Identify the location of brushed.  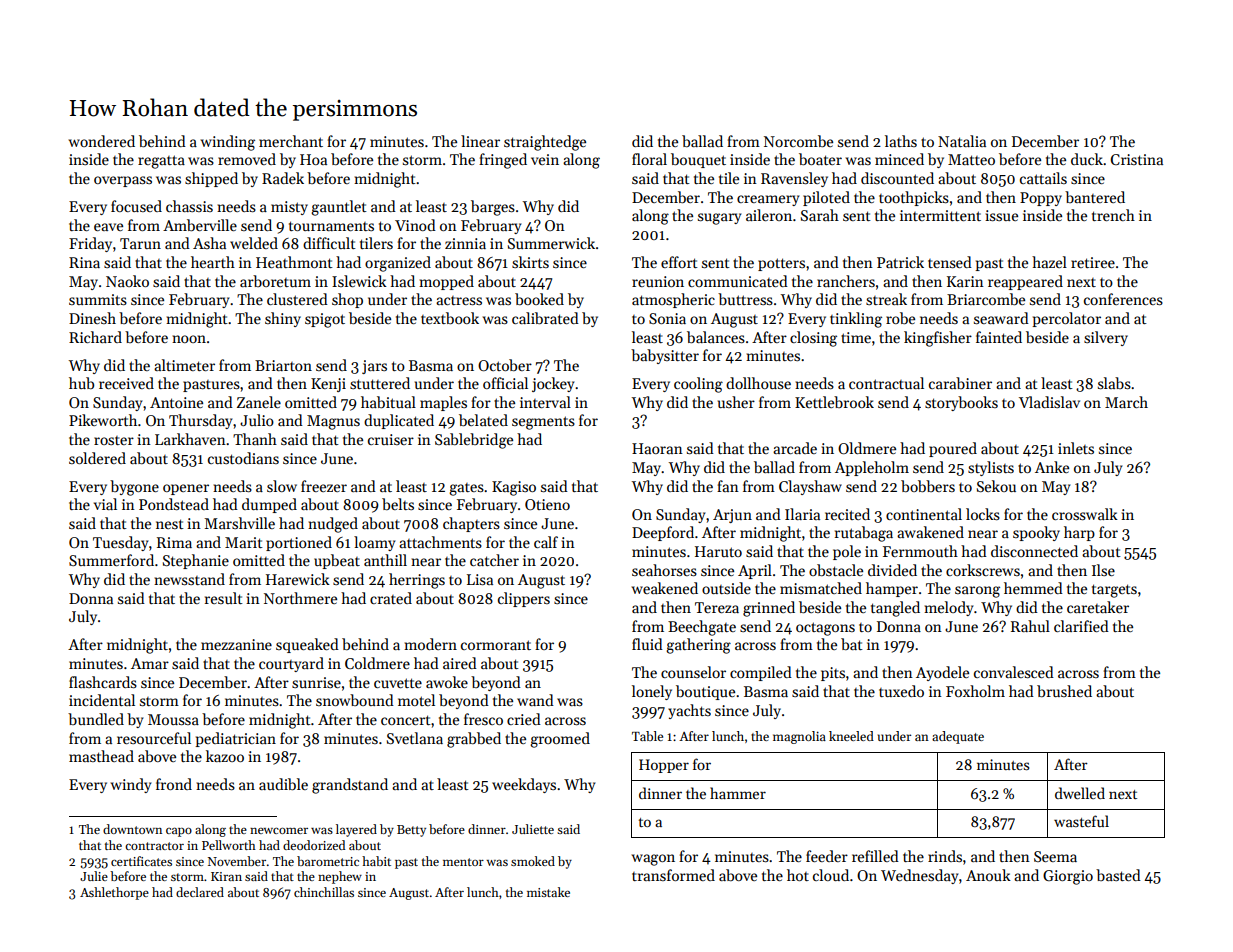
(1064, 691).
